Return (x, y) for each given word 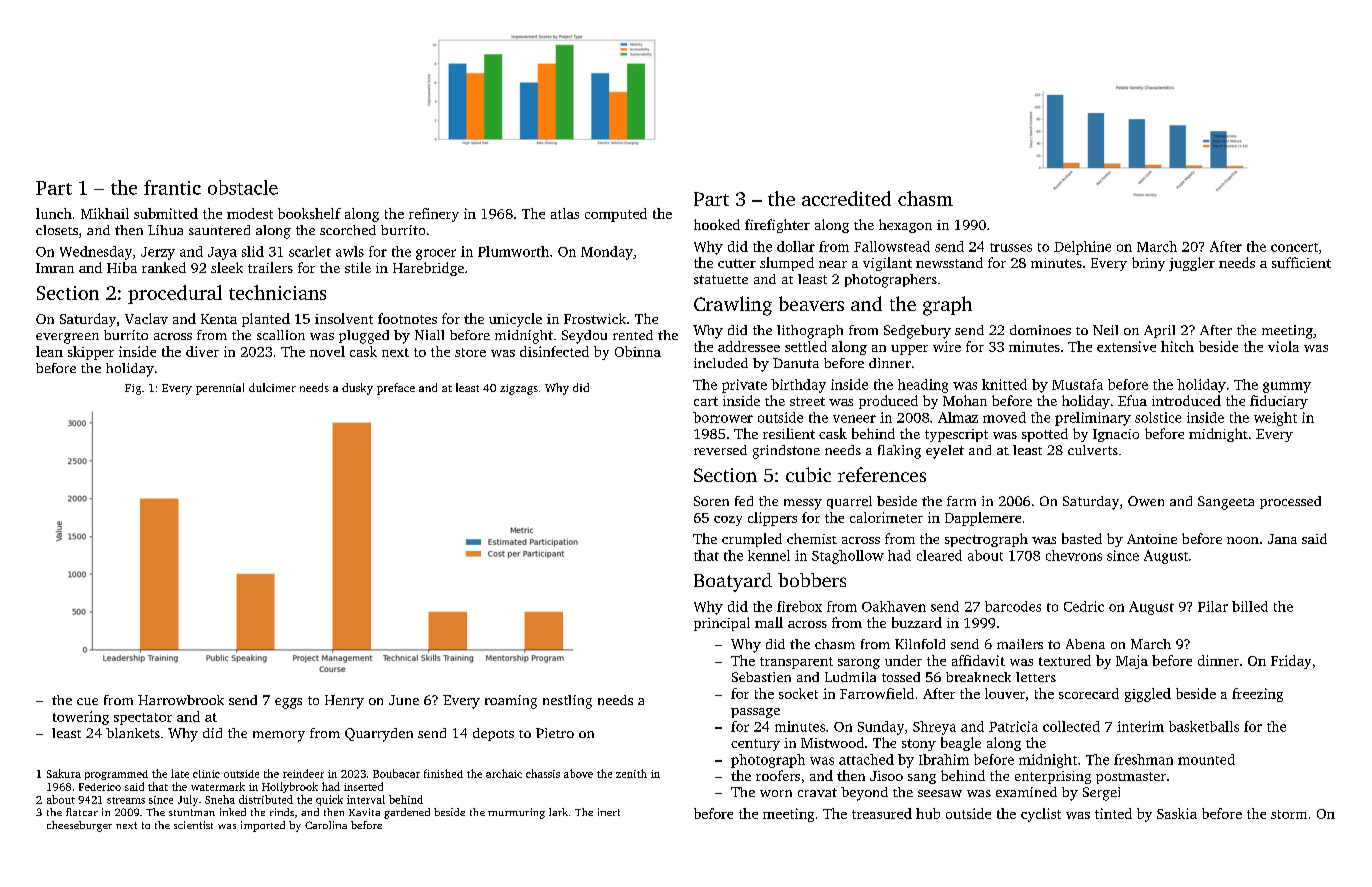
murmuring (516, 813)
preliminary (1093, 419)
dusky (357, 389)
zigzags (519, 389)
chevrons (1074, 555)
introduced (1186, 400)
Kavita (364, 812)
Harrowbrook (181, 700)
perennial (220, 389)
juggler (1192, 264)
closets (57, 230)
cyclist (1041, 815)
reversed (720, 450)
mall (769, 622)
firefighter (777, 226)
